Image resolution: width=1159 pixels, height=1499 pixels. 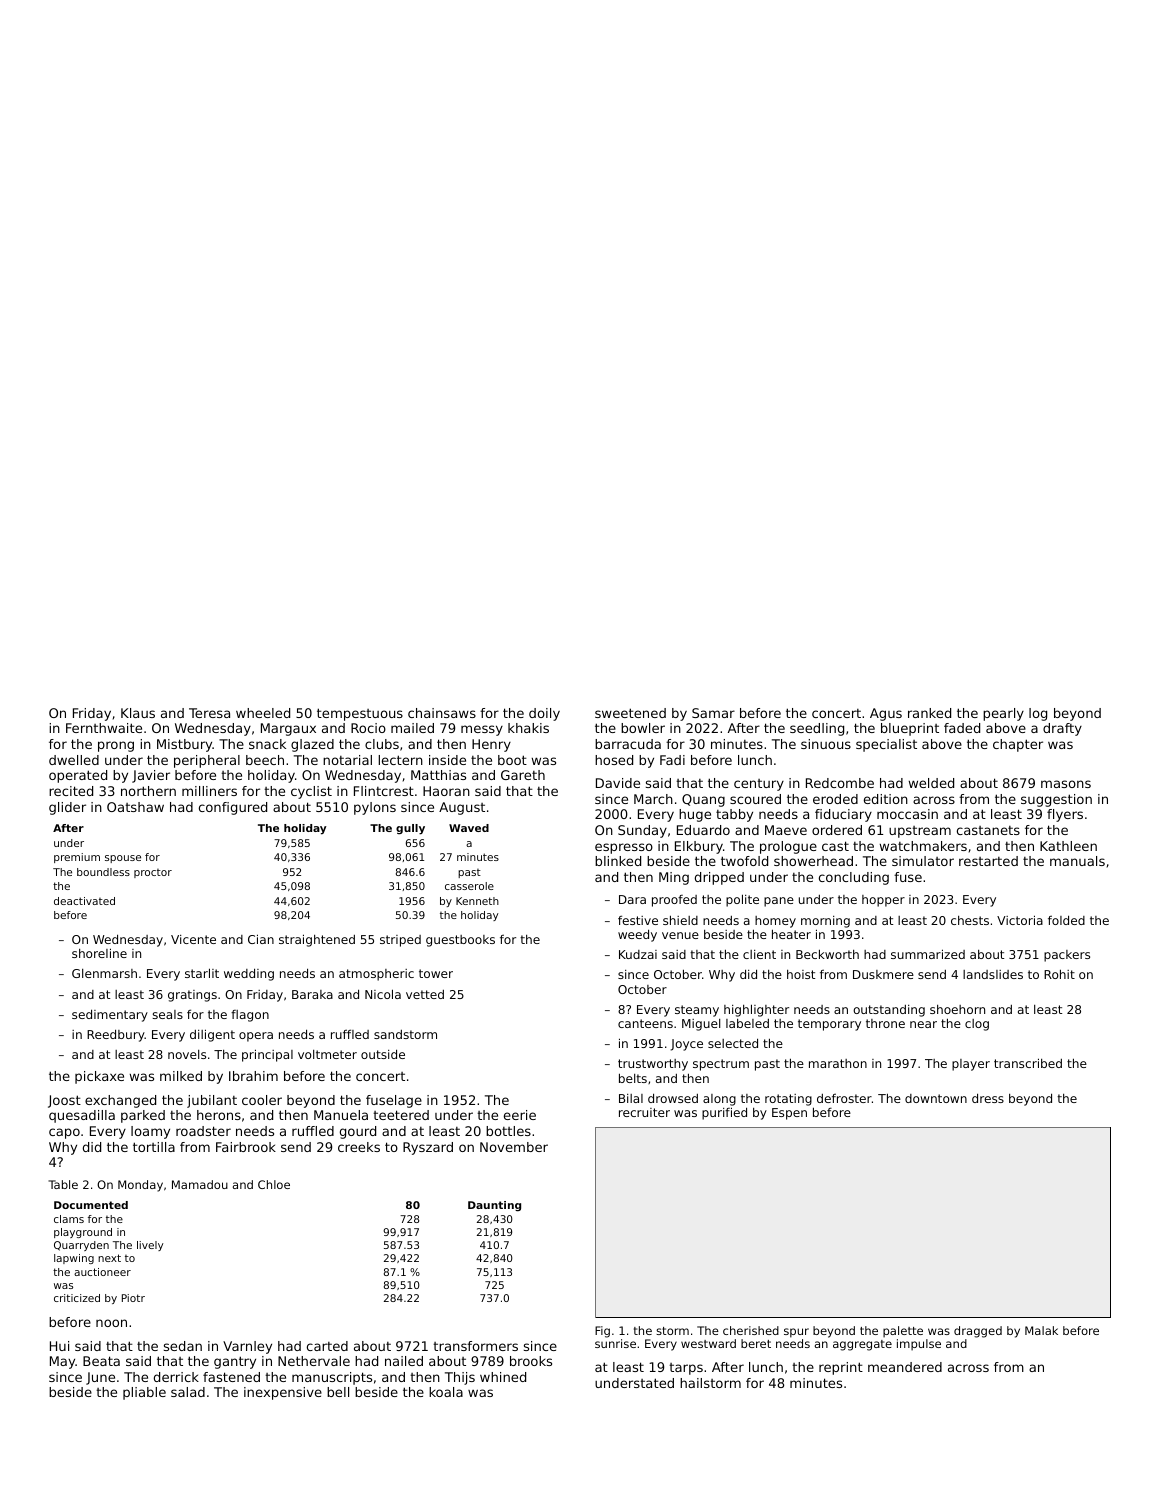 I want to click on purified, so click(x=724, y=1113).
